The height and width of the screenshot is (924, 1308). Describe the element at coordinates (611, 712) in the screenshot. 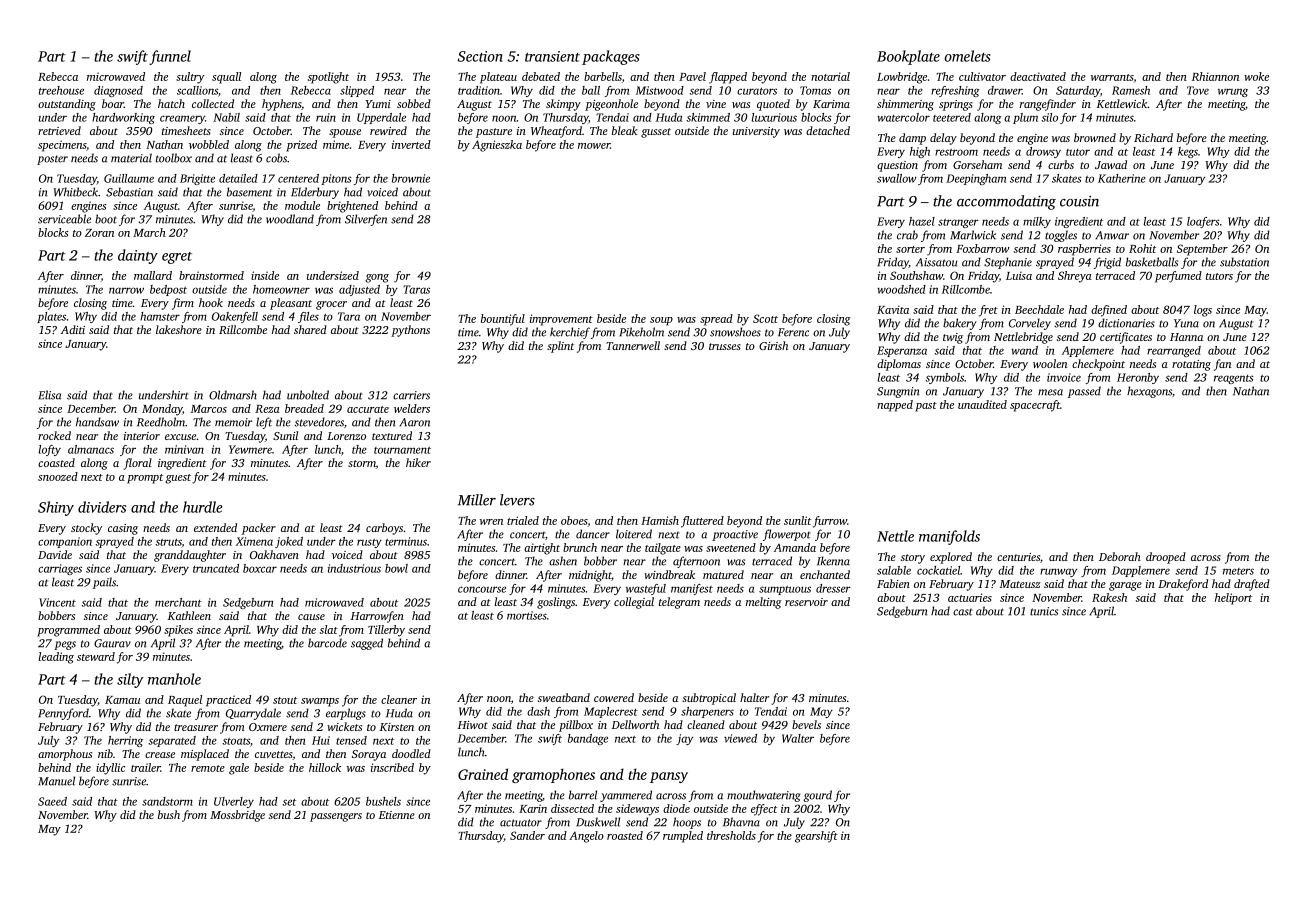

I see `Maplecrest` at that location.
